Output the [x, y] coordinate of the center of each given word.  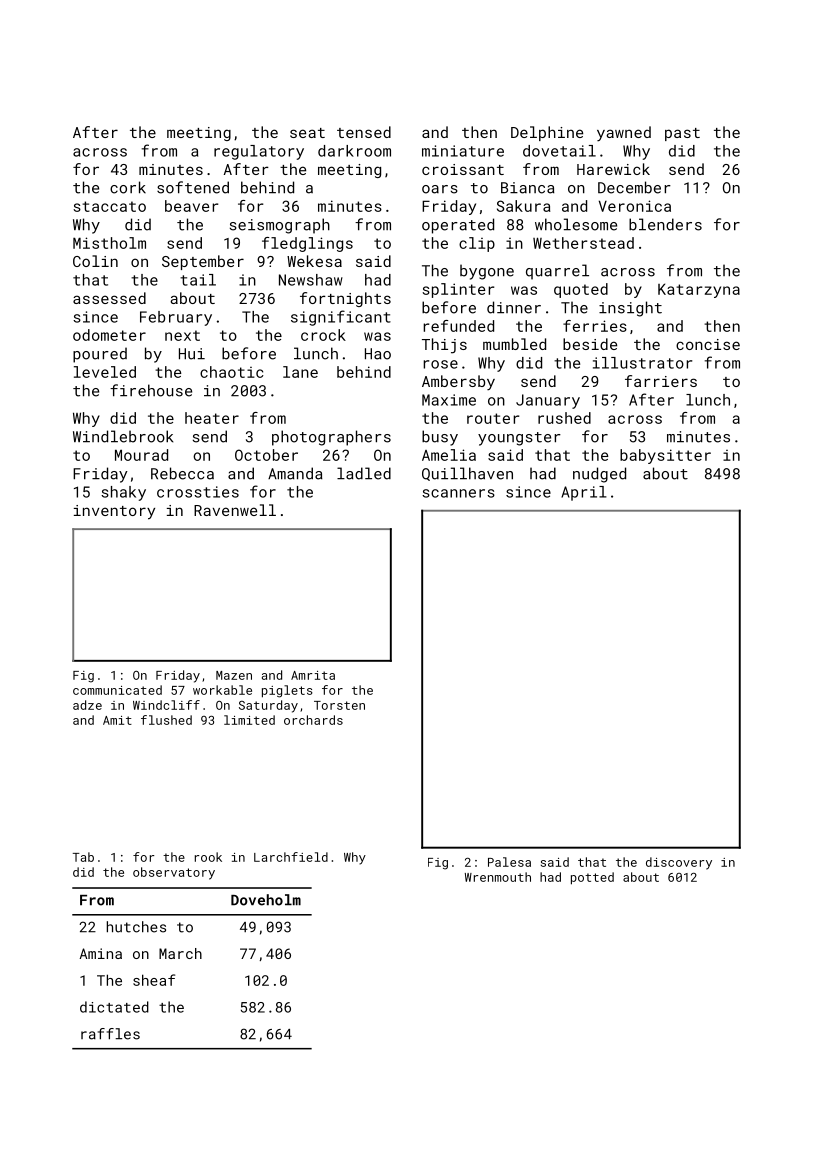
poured [100, 355]
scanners [458, 493]
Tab [83, 857]
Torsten [339, 705]
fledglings [307, 244]
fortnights [345, 299]
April [584, 493]
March [180, 953]
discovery [679, 863]
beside [590, 344]
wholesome [576, 224]
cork [128, 187]
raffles [110, 1034]
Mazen [234, 675]
